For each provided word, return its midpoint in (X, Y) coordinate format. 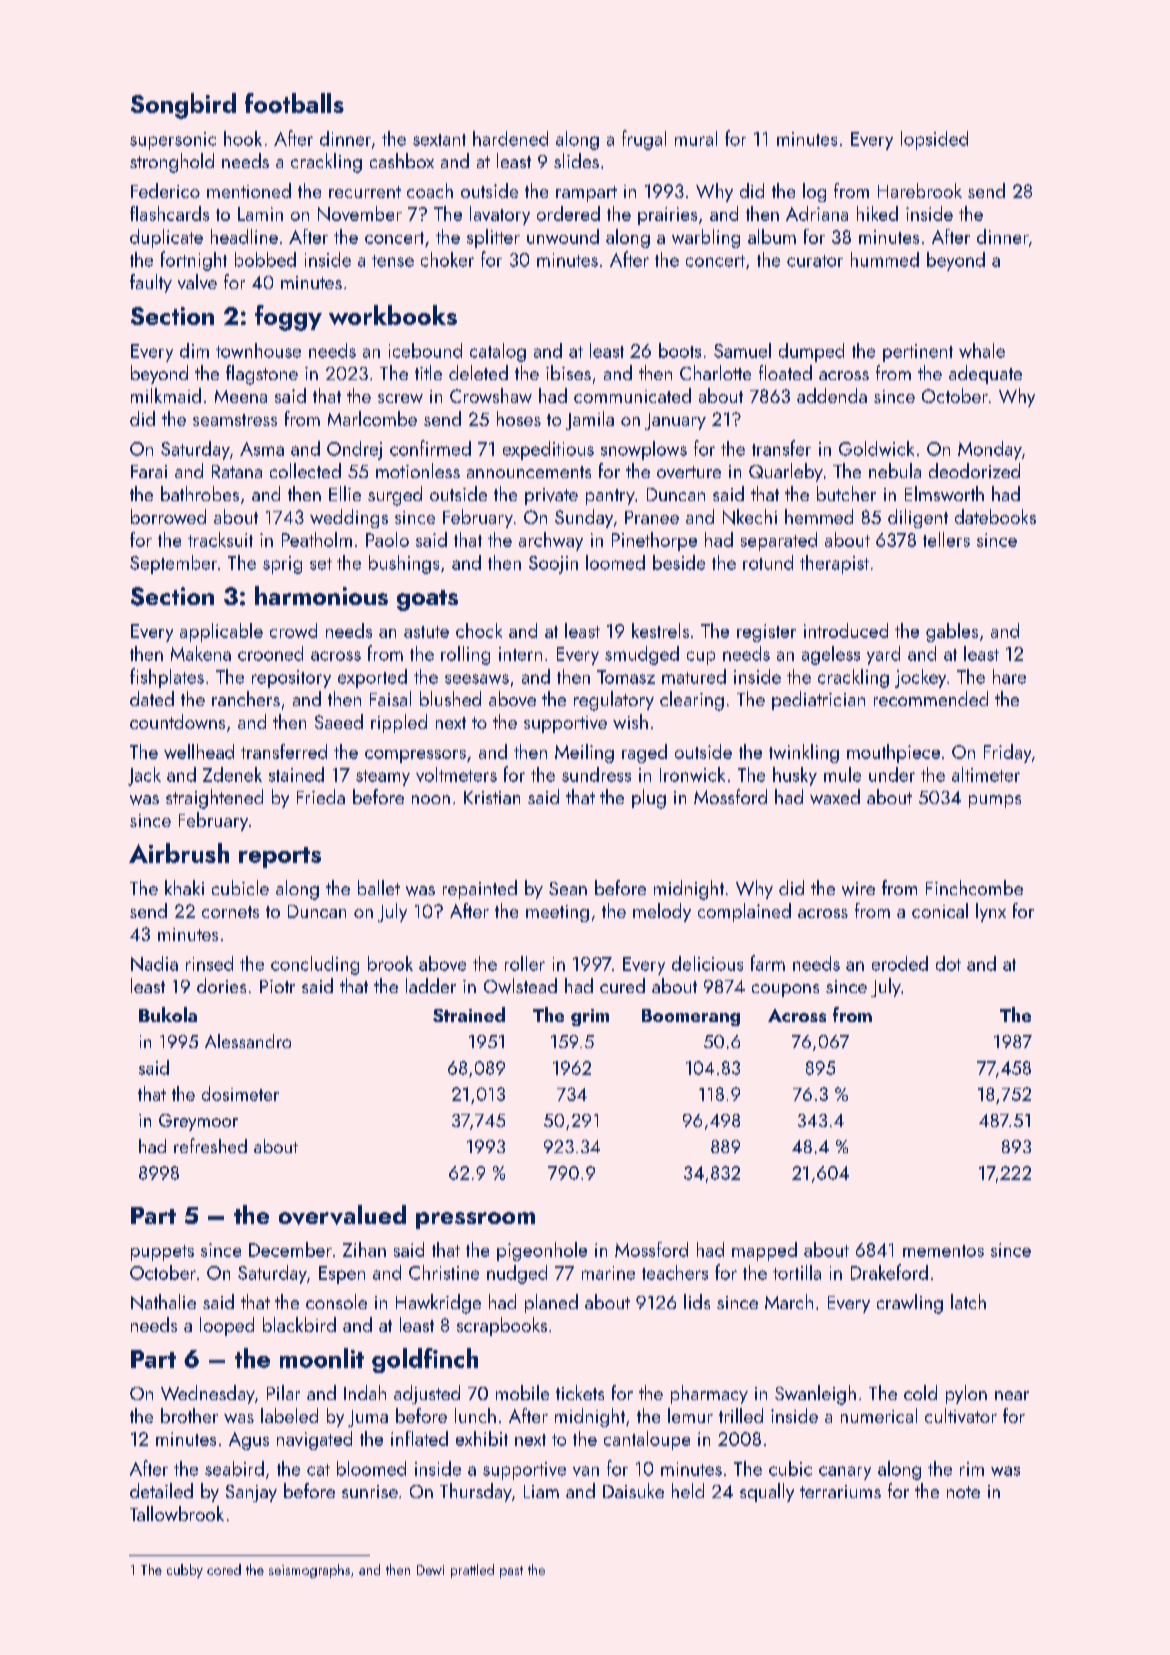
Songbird (183, 106)
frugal (644, 140)
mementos (943, 1251)
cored (224, 1569)
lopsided (934, 140)
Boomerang (691, 1017)
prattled (472, 1571)
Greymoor (198, 1122)
